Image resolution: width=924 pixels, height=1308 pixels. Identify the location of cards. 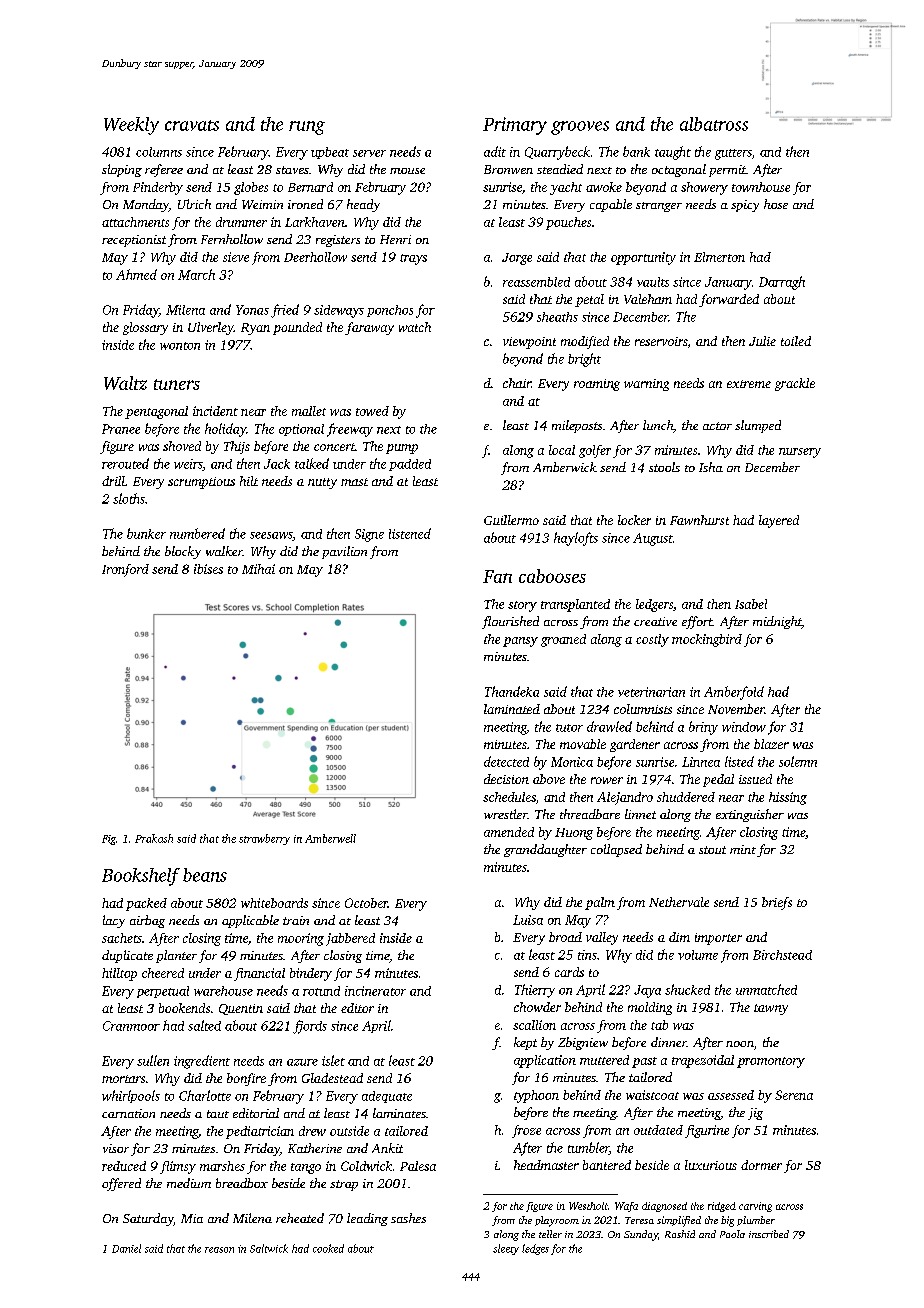
(569, 972).
